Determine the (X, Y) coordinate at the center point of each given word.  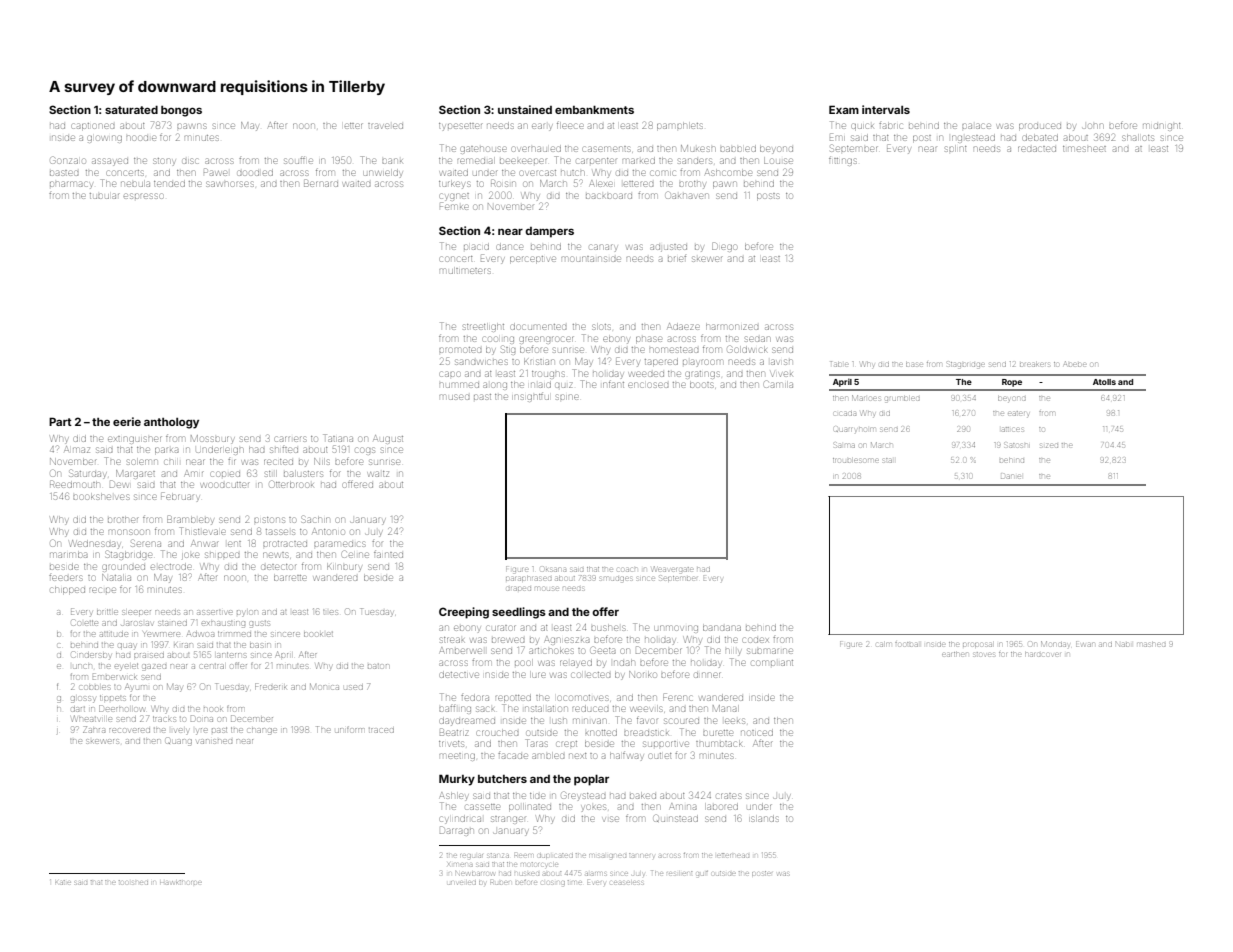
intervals (886, 109)
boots (701, 385)
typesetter (460, 127)
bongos (181, 111)
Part (60, 421)
